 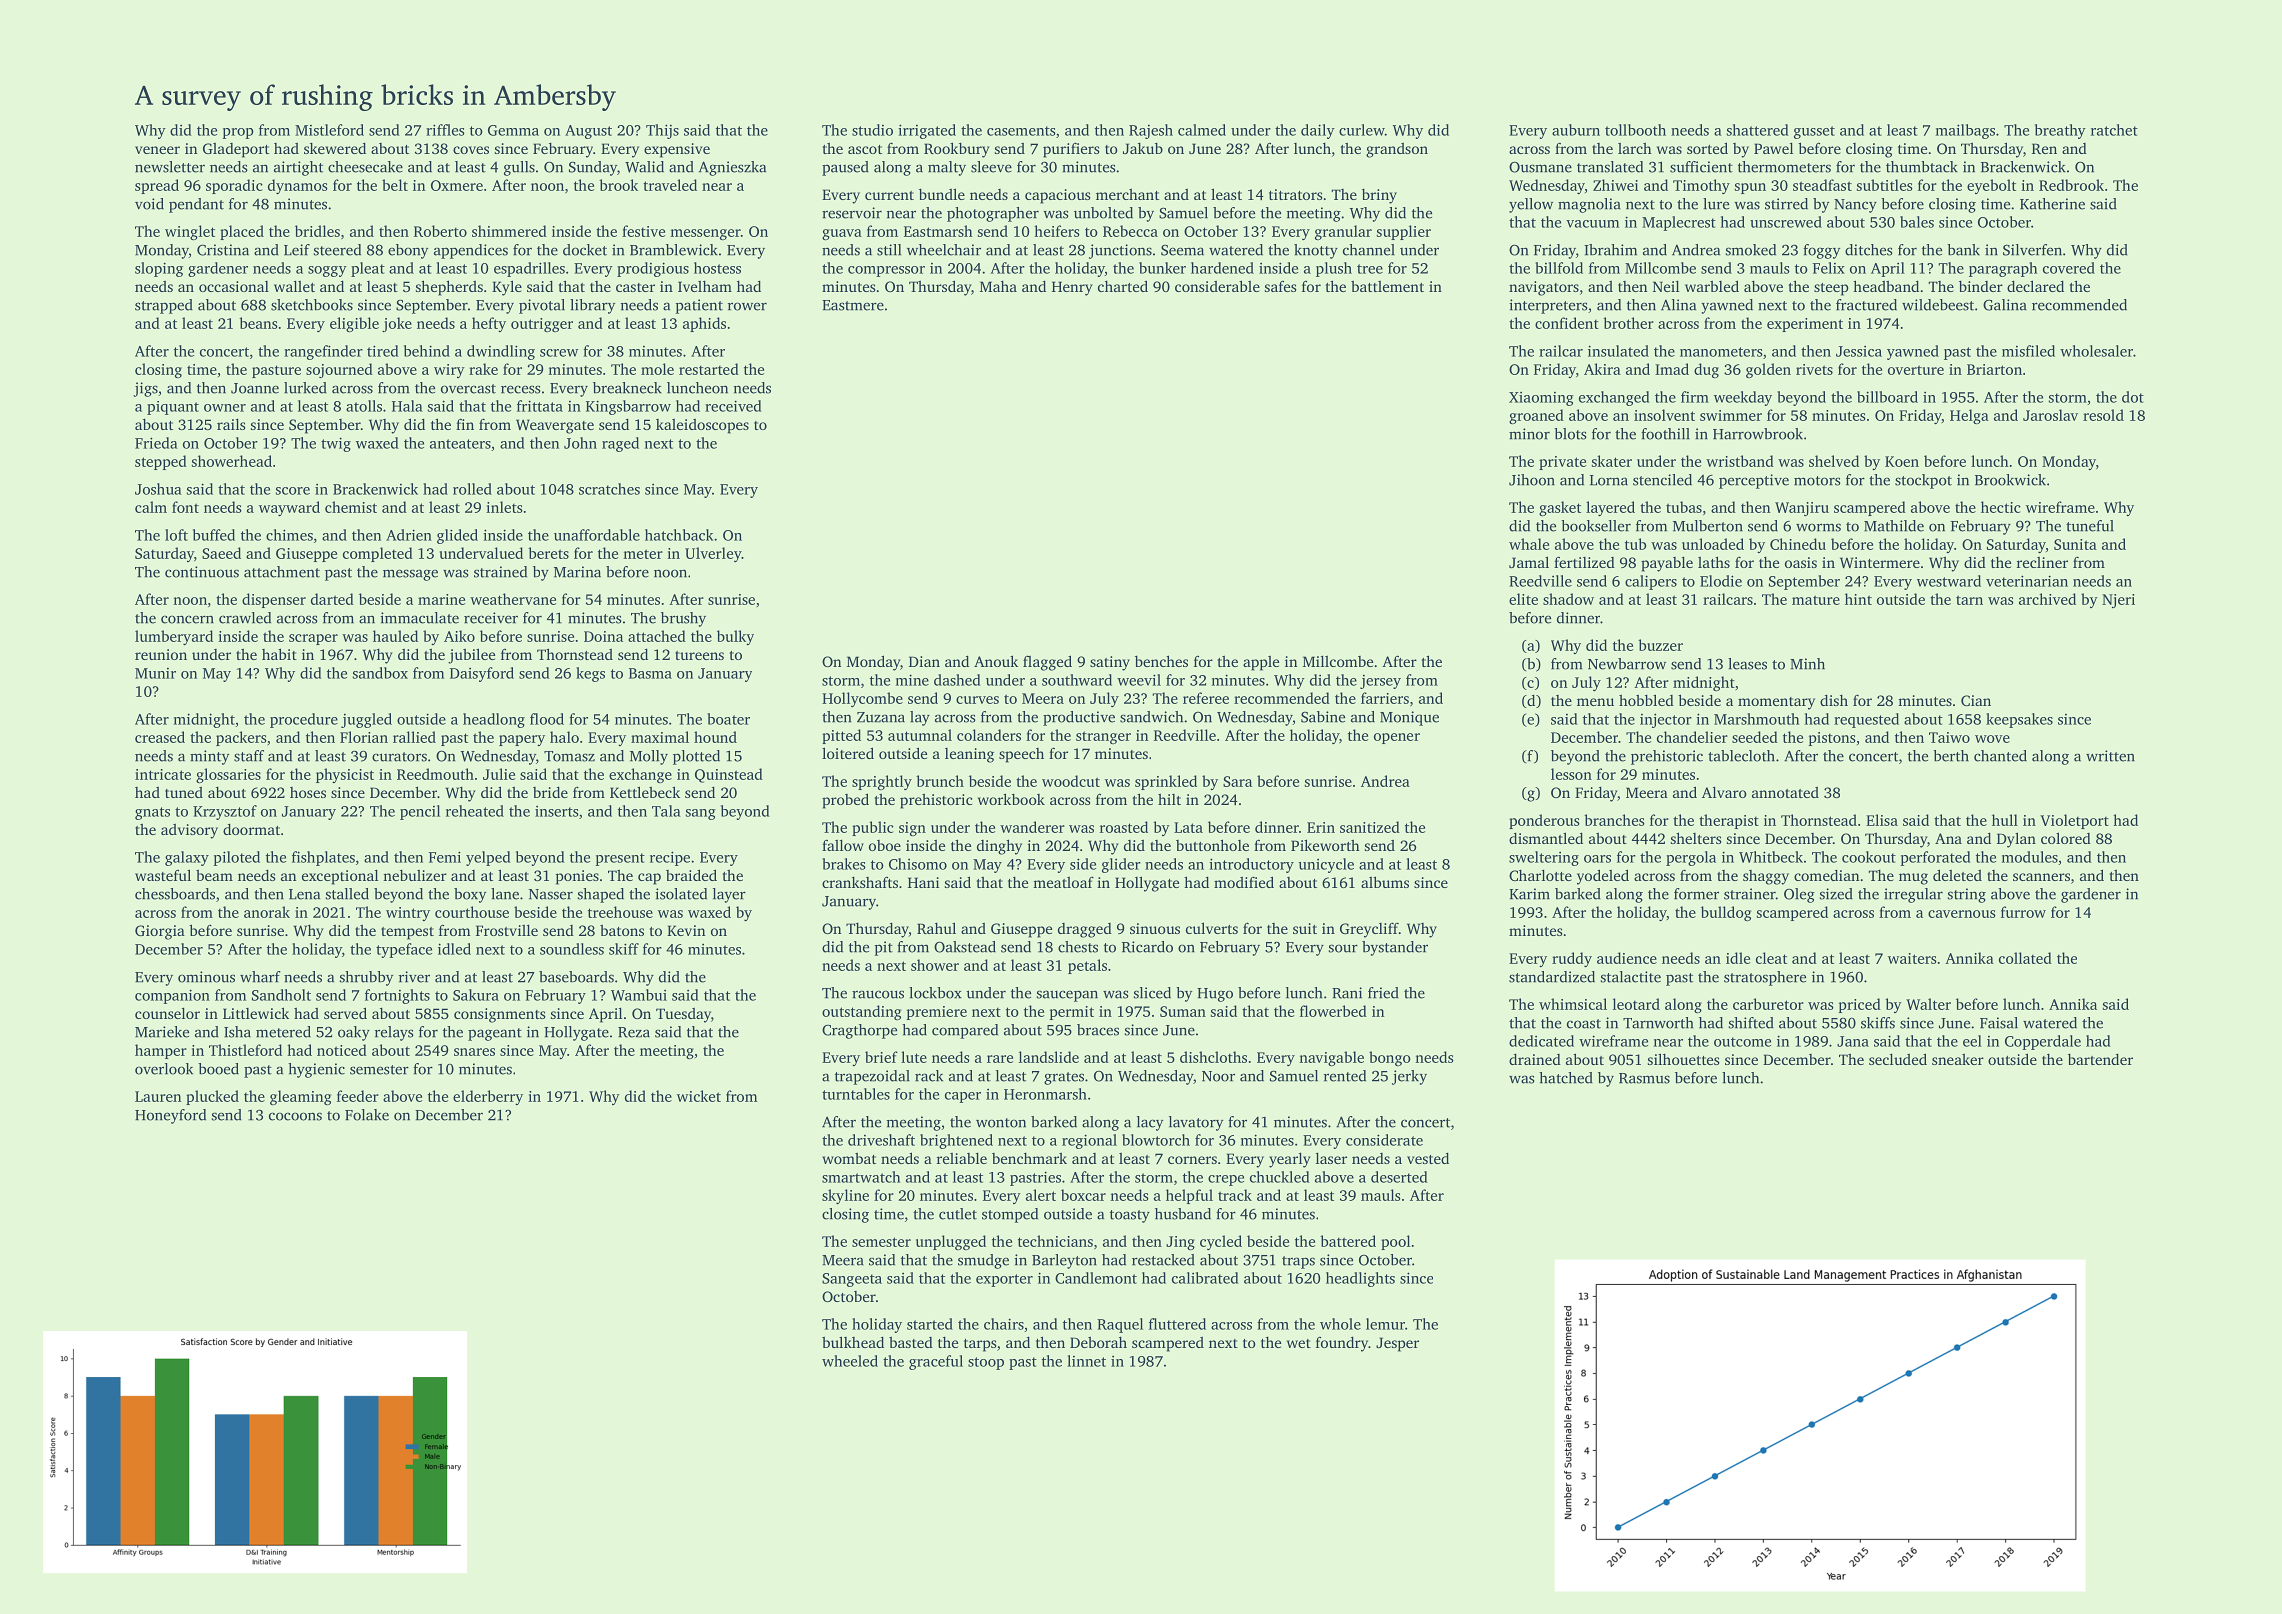 I want to click on wheeled, so click(x=850, y=1361).
